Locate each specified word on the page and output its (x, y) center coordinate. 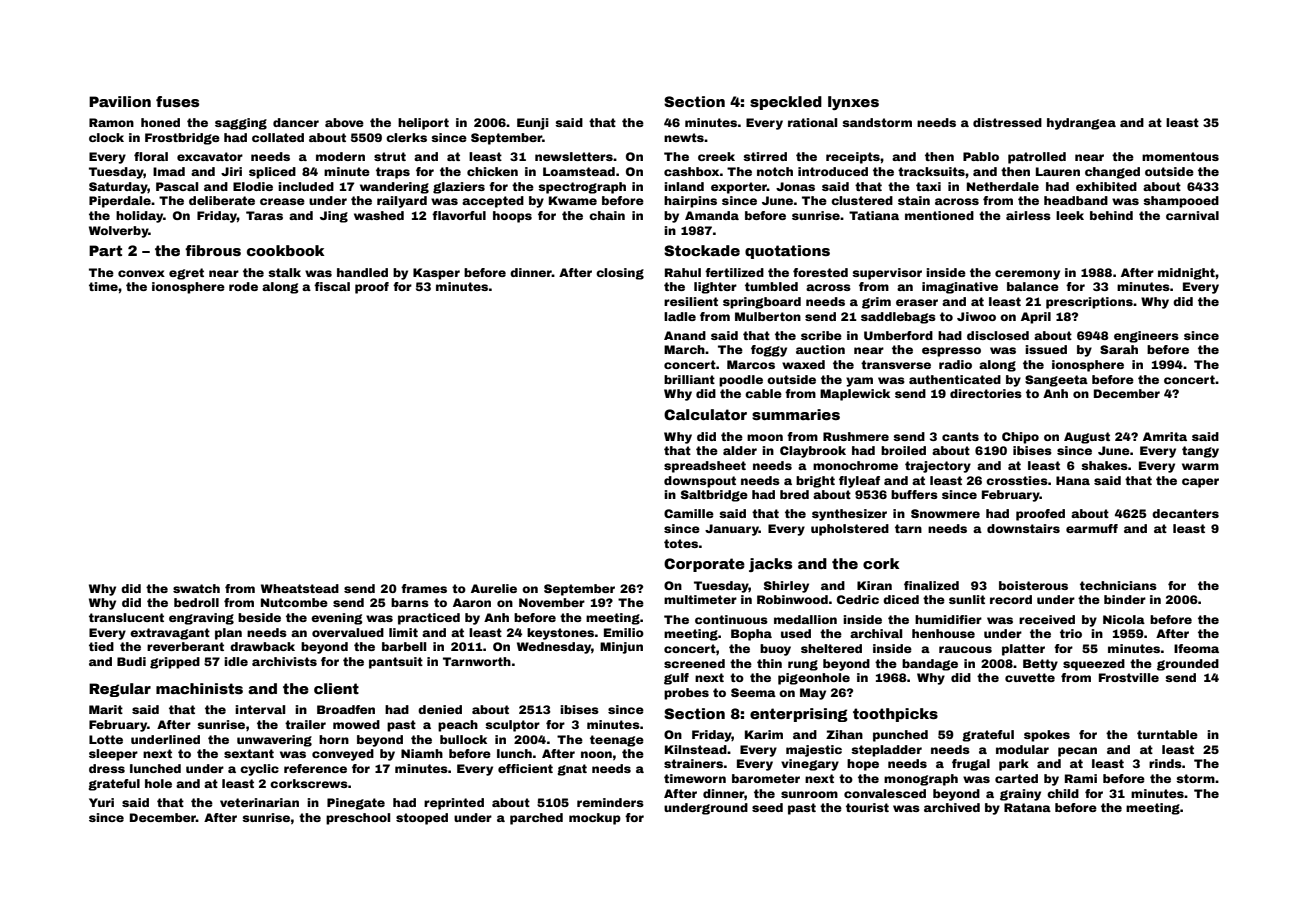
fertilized (734, 272)
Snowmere (945, 513)
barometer (766, 778)
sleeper (113, 755)
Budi (131, 661)
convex (141, 273)
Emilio (624, 632)
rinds (1165, 763)
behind (1111, 215)
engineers (1146, 337)
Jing (334, 217)
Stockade (702, 250)
